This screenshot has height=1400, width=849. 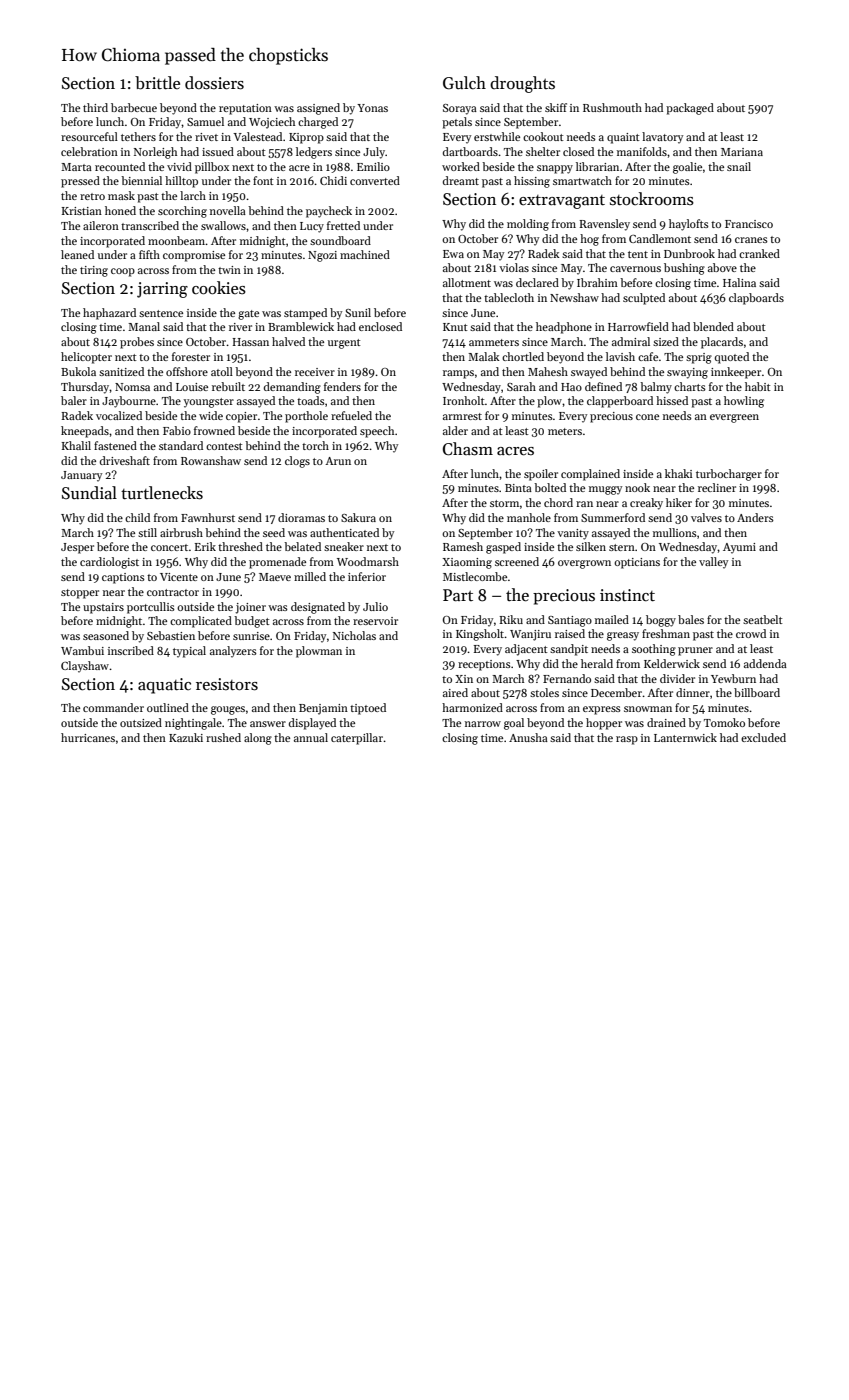 What do you see at coordinates (194, 256) in the screenshot?
I see `compromise` at bounding box center [194, 256].
